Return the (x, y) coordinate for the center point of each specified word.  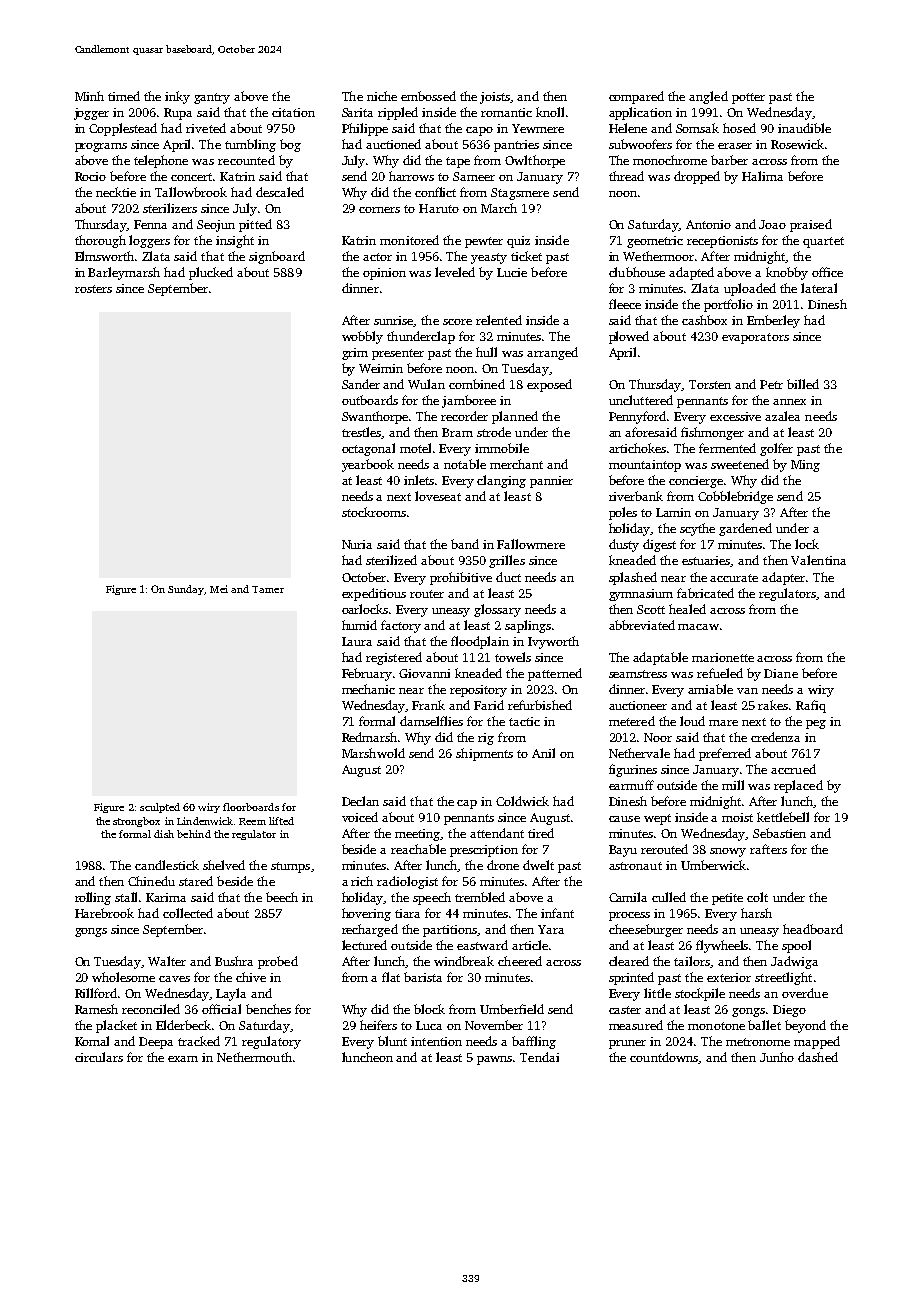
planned (515, 417)
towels (513, 657)
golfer (776, 449)
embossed (428, 96)
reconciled (151, 1009)
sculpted (160, 808)
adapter (783, 578)
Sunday (186, 590)
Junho (777, 1057)
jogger (91, 114)
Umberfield (512, 1009)
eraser (735, 146)
